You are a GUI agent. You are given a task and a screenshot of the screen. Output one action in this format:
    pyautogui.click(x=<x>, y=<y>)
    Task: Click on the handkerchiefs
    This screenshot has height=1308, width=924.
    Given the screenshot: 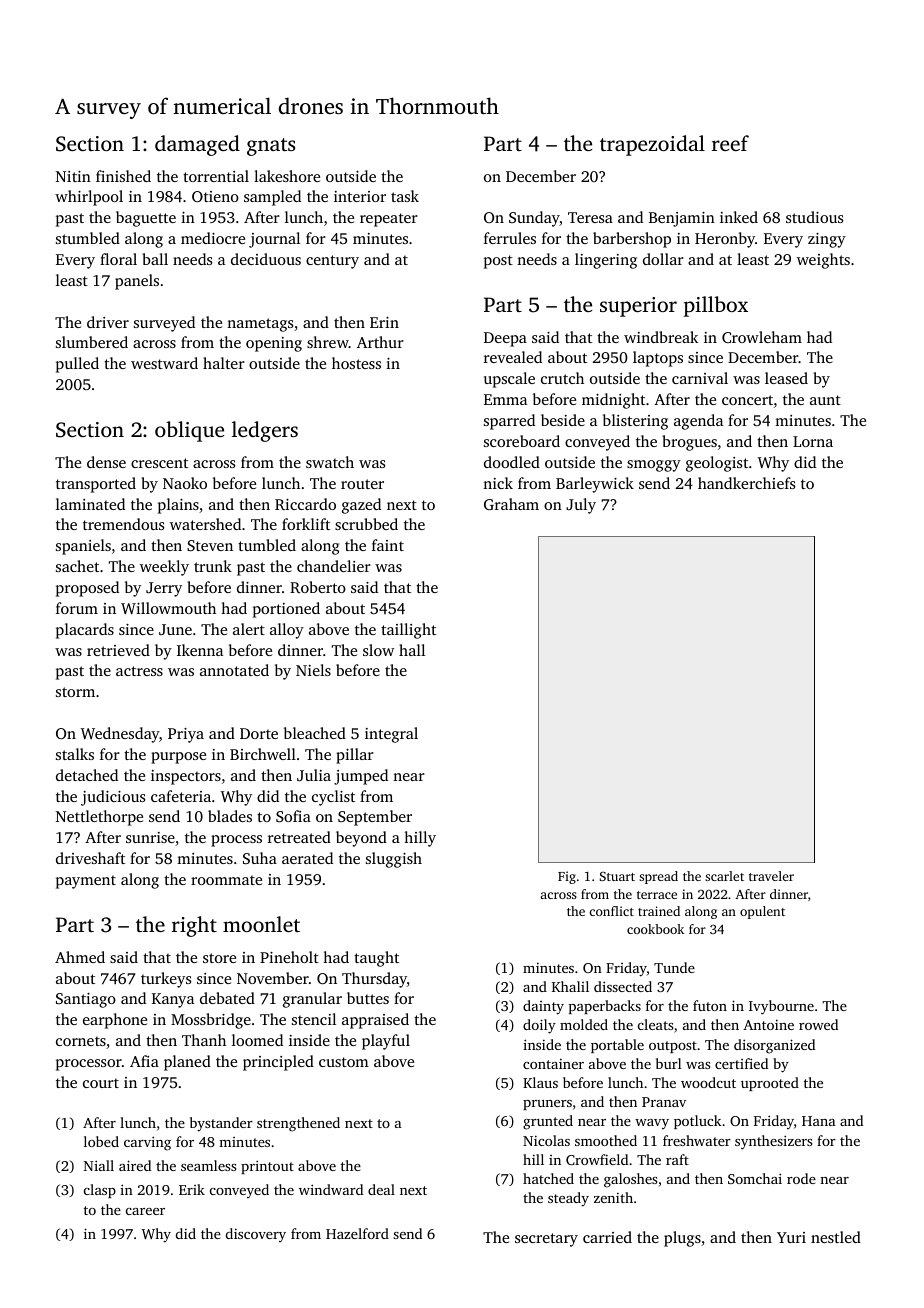 What is the action you would take?
    pyautogui.click(x=746, y=483)
